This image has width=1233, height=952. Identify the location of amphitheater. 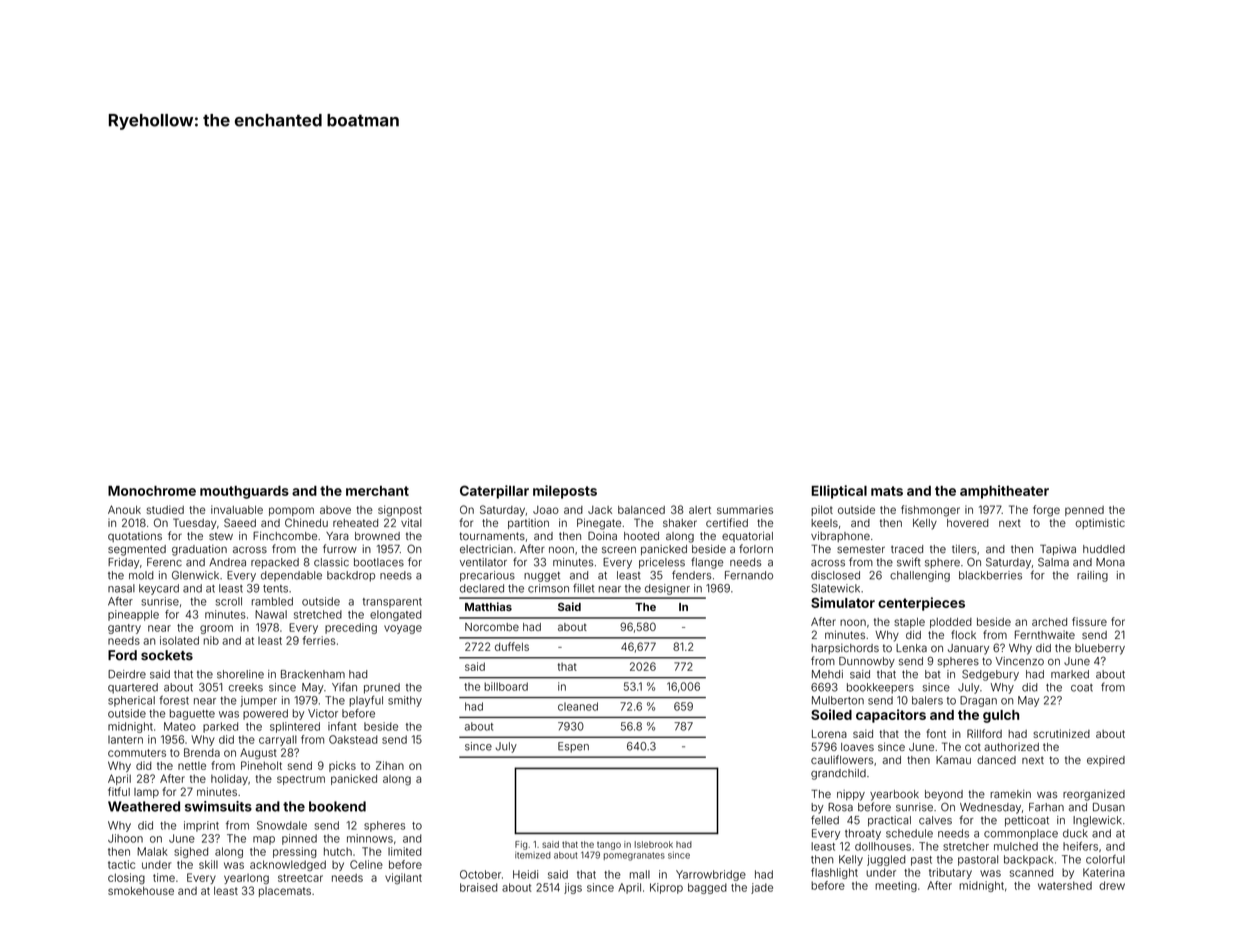
(1004, 492).
